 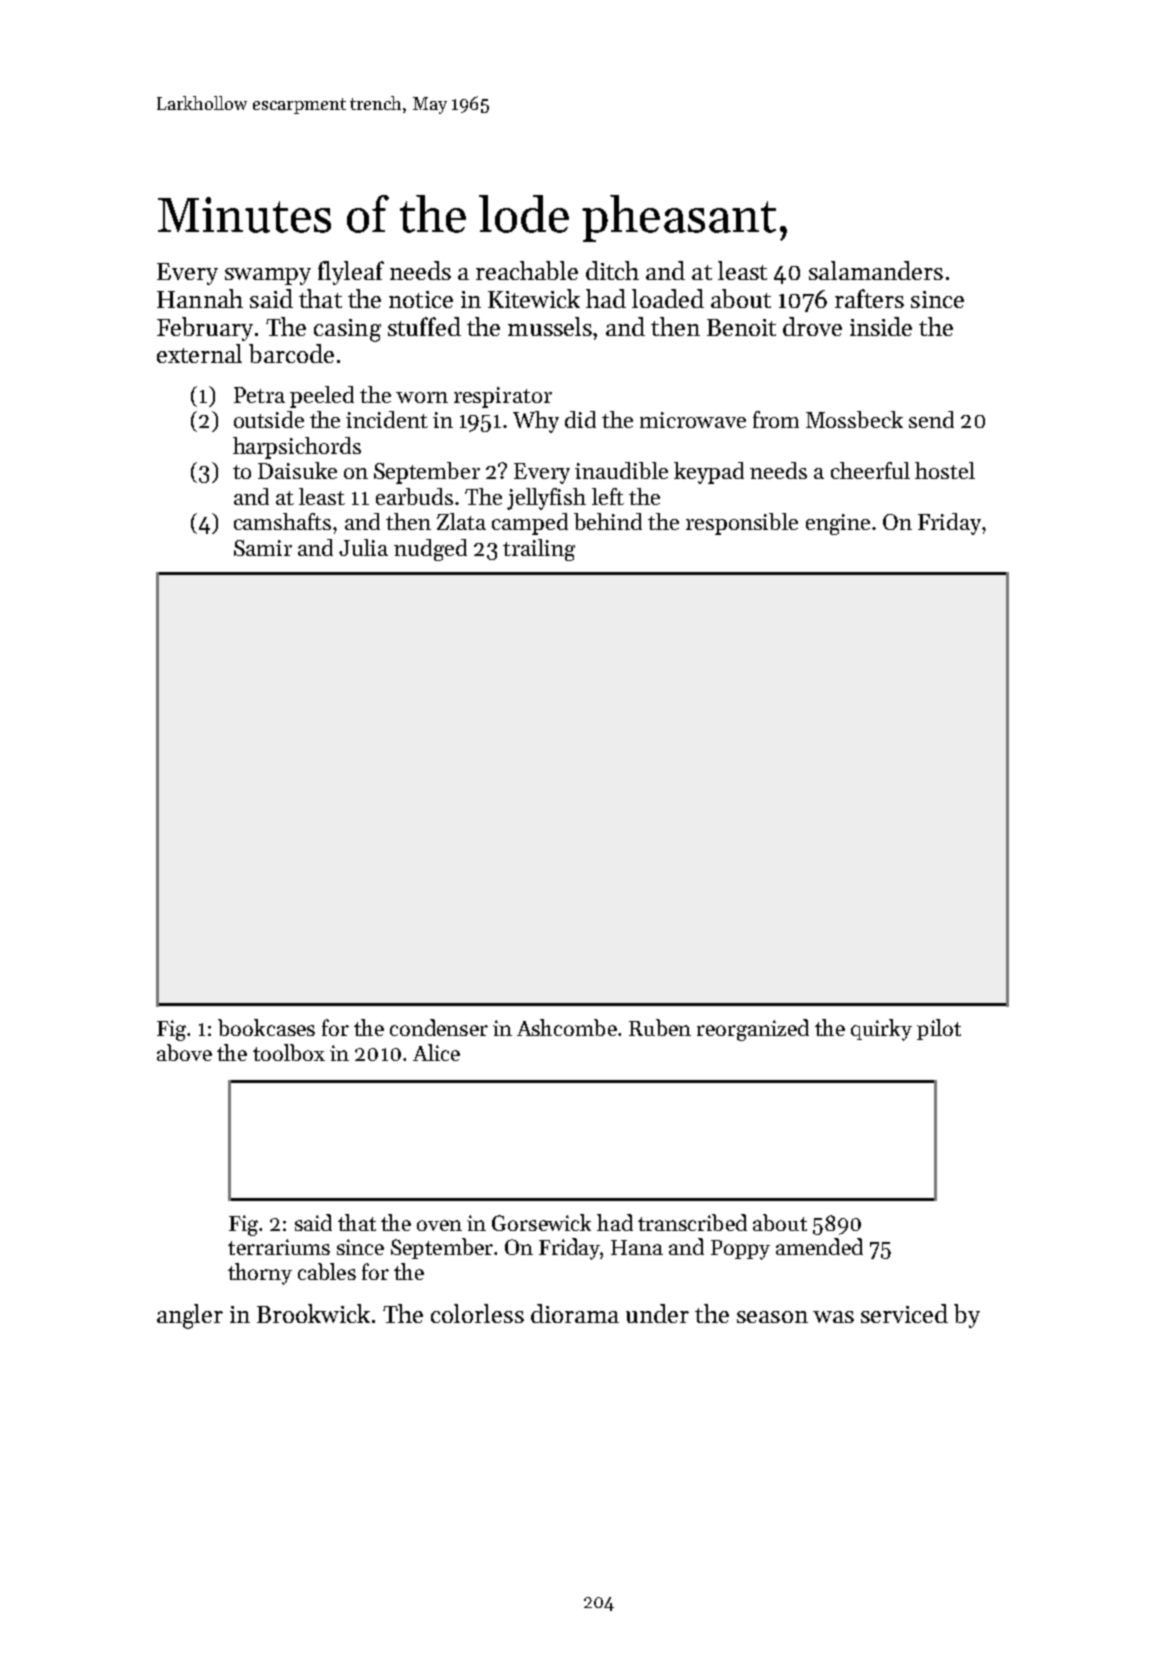 What do you see at coordinates (612, 270) in the image?
I see `ditch` at bounding box center [612, 270].
